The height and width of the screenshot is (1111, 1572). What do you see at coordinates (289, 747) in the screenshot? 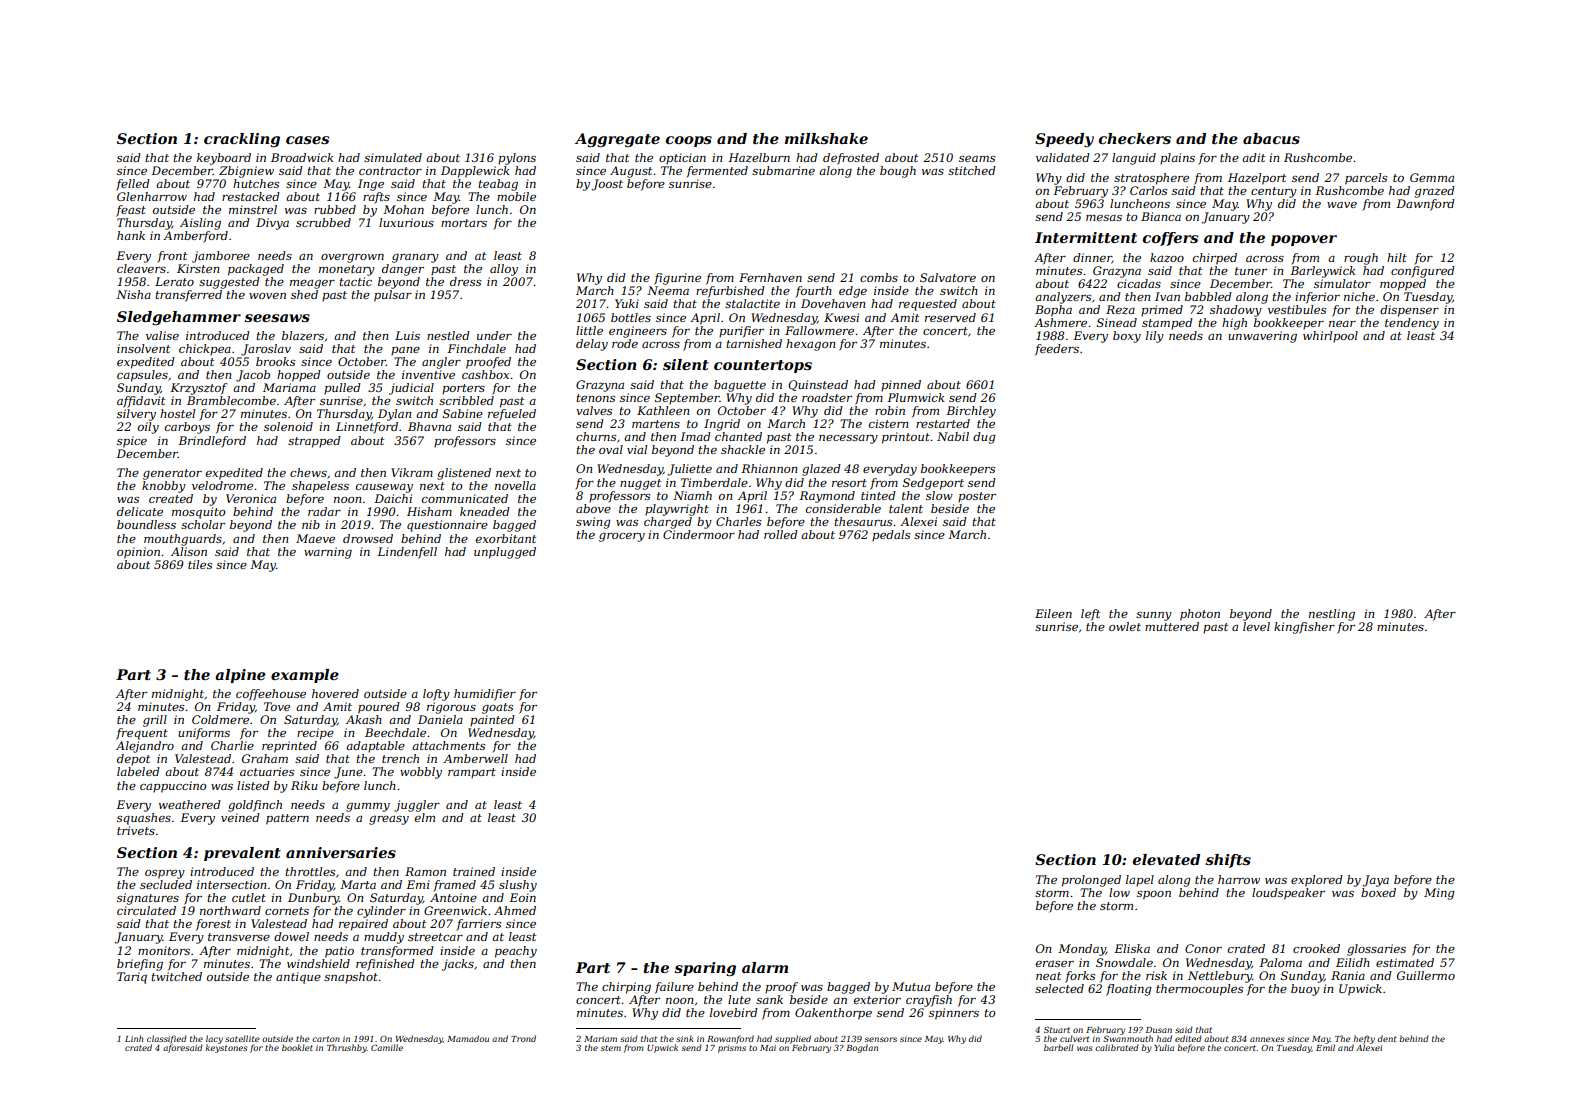
I see `reprinted` at bounding box center [289, 747].
